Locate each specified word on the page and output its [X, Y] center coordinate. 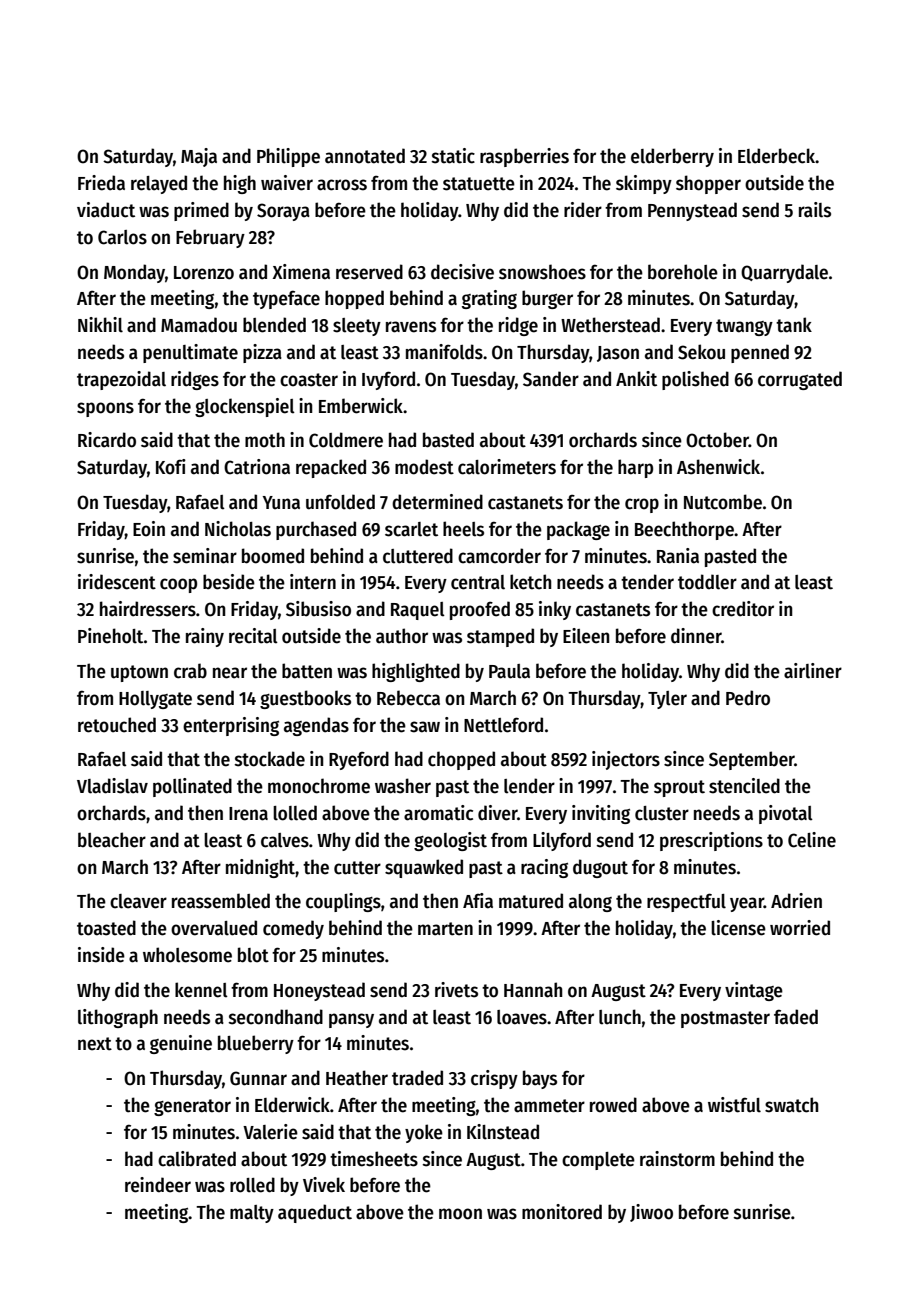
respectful [686, 902]
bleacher [112, 840]
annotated [365, 156]
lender [529, 786]
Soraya [283, 212]
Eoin [149, 529]
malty [252, 1214]
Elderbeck [776, 156]
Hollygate [155, 700]
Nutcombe [723, 502]
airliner [813, 671]
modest [424, 467]
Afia [478, 901]
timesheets [374, 1159]
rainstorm [677, 1159]
